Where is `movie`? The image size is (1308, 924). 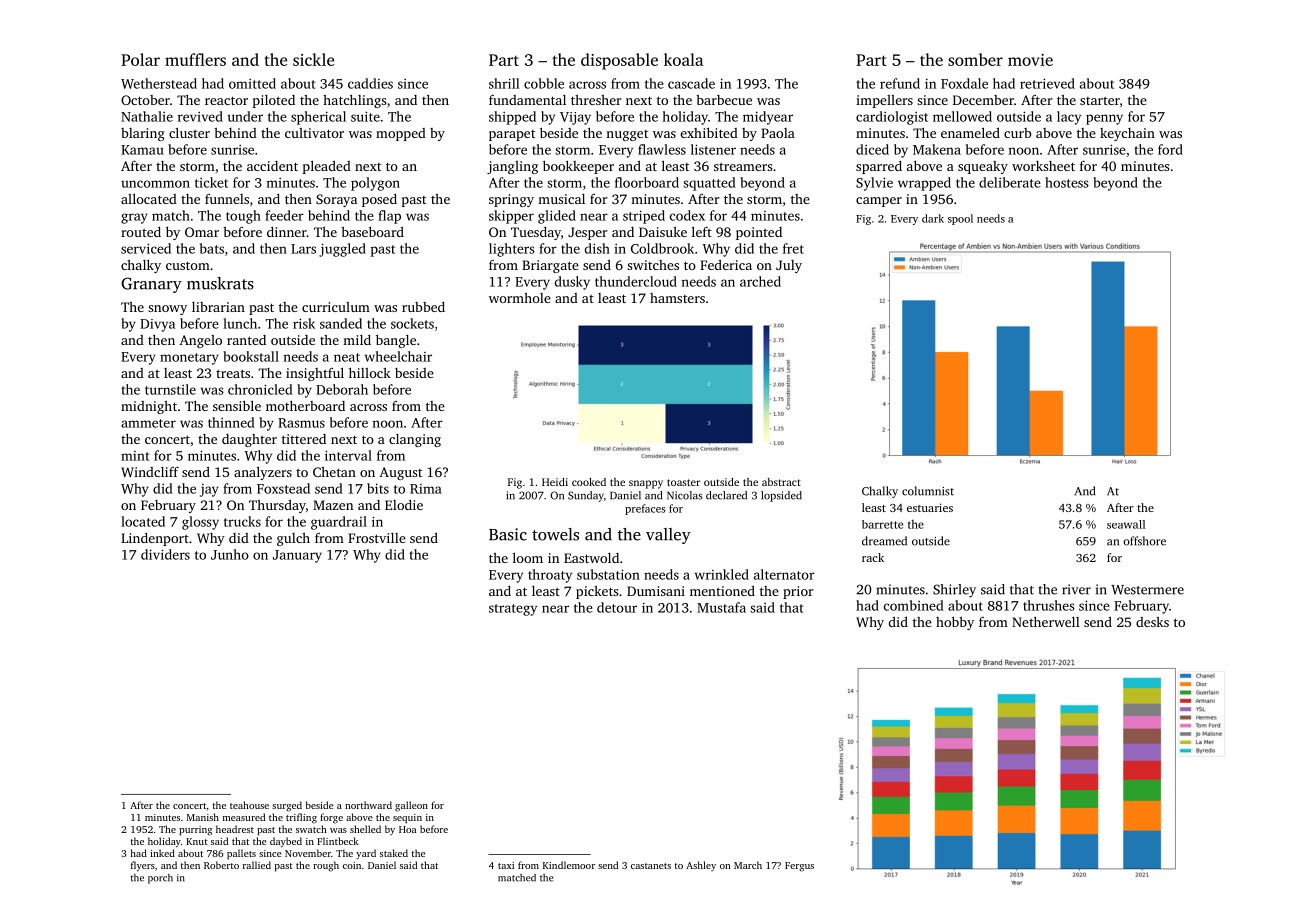 movie is located at coordinates (1030, 60).
